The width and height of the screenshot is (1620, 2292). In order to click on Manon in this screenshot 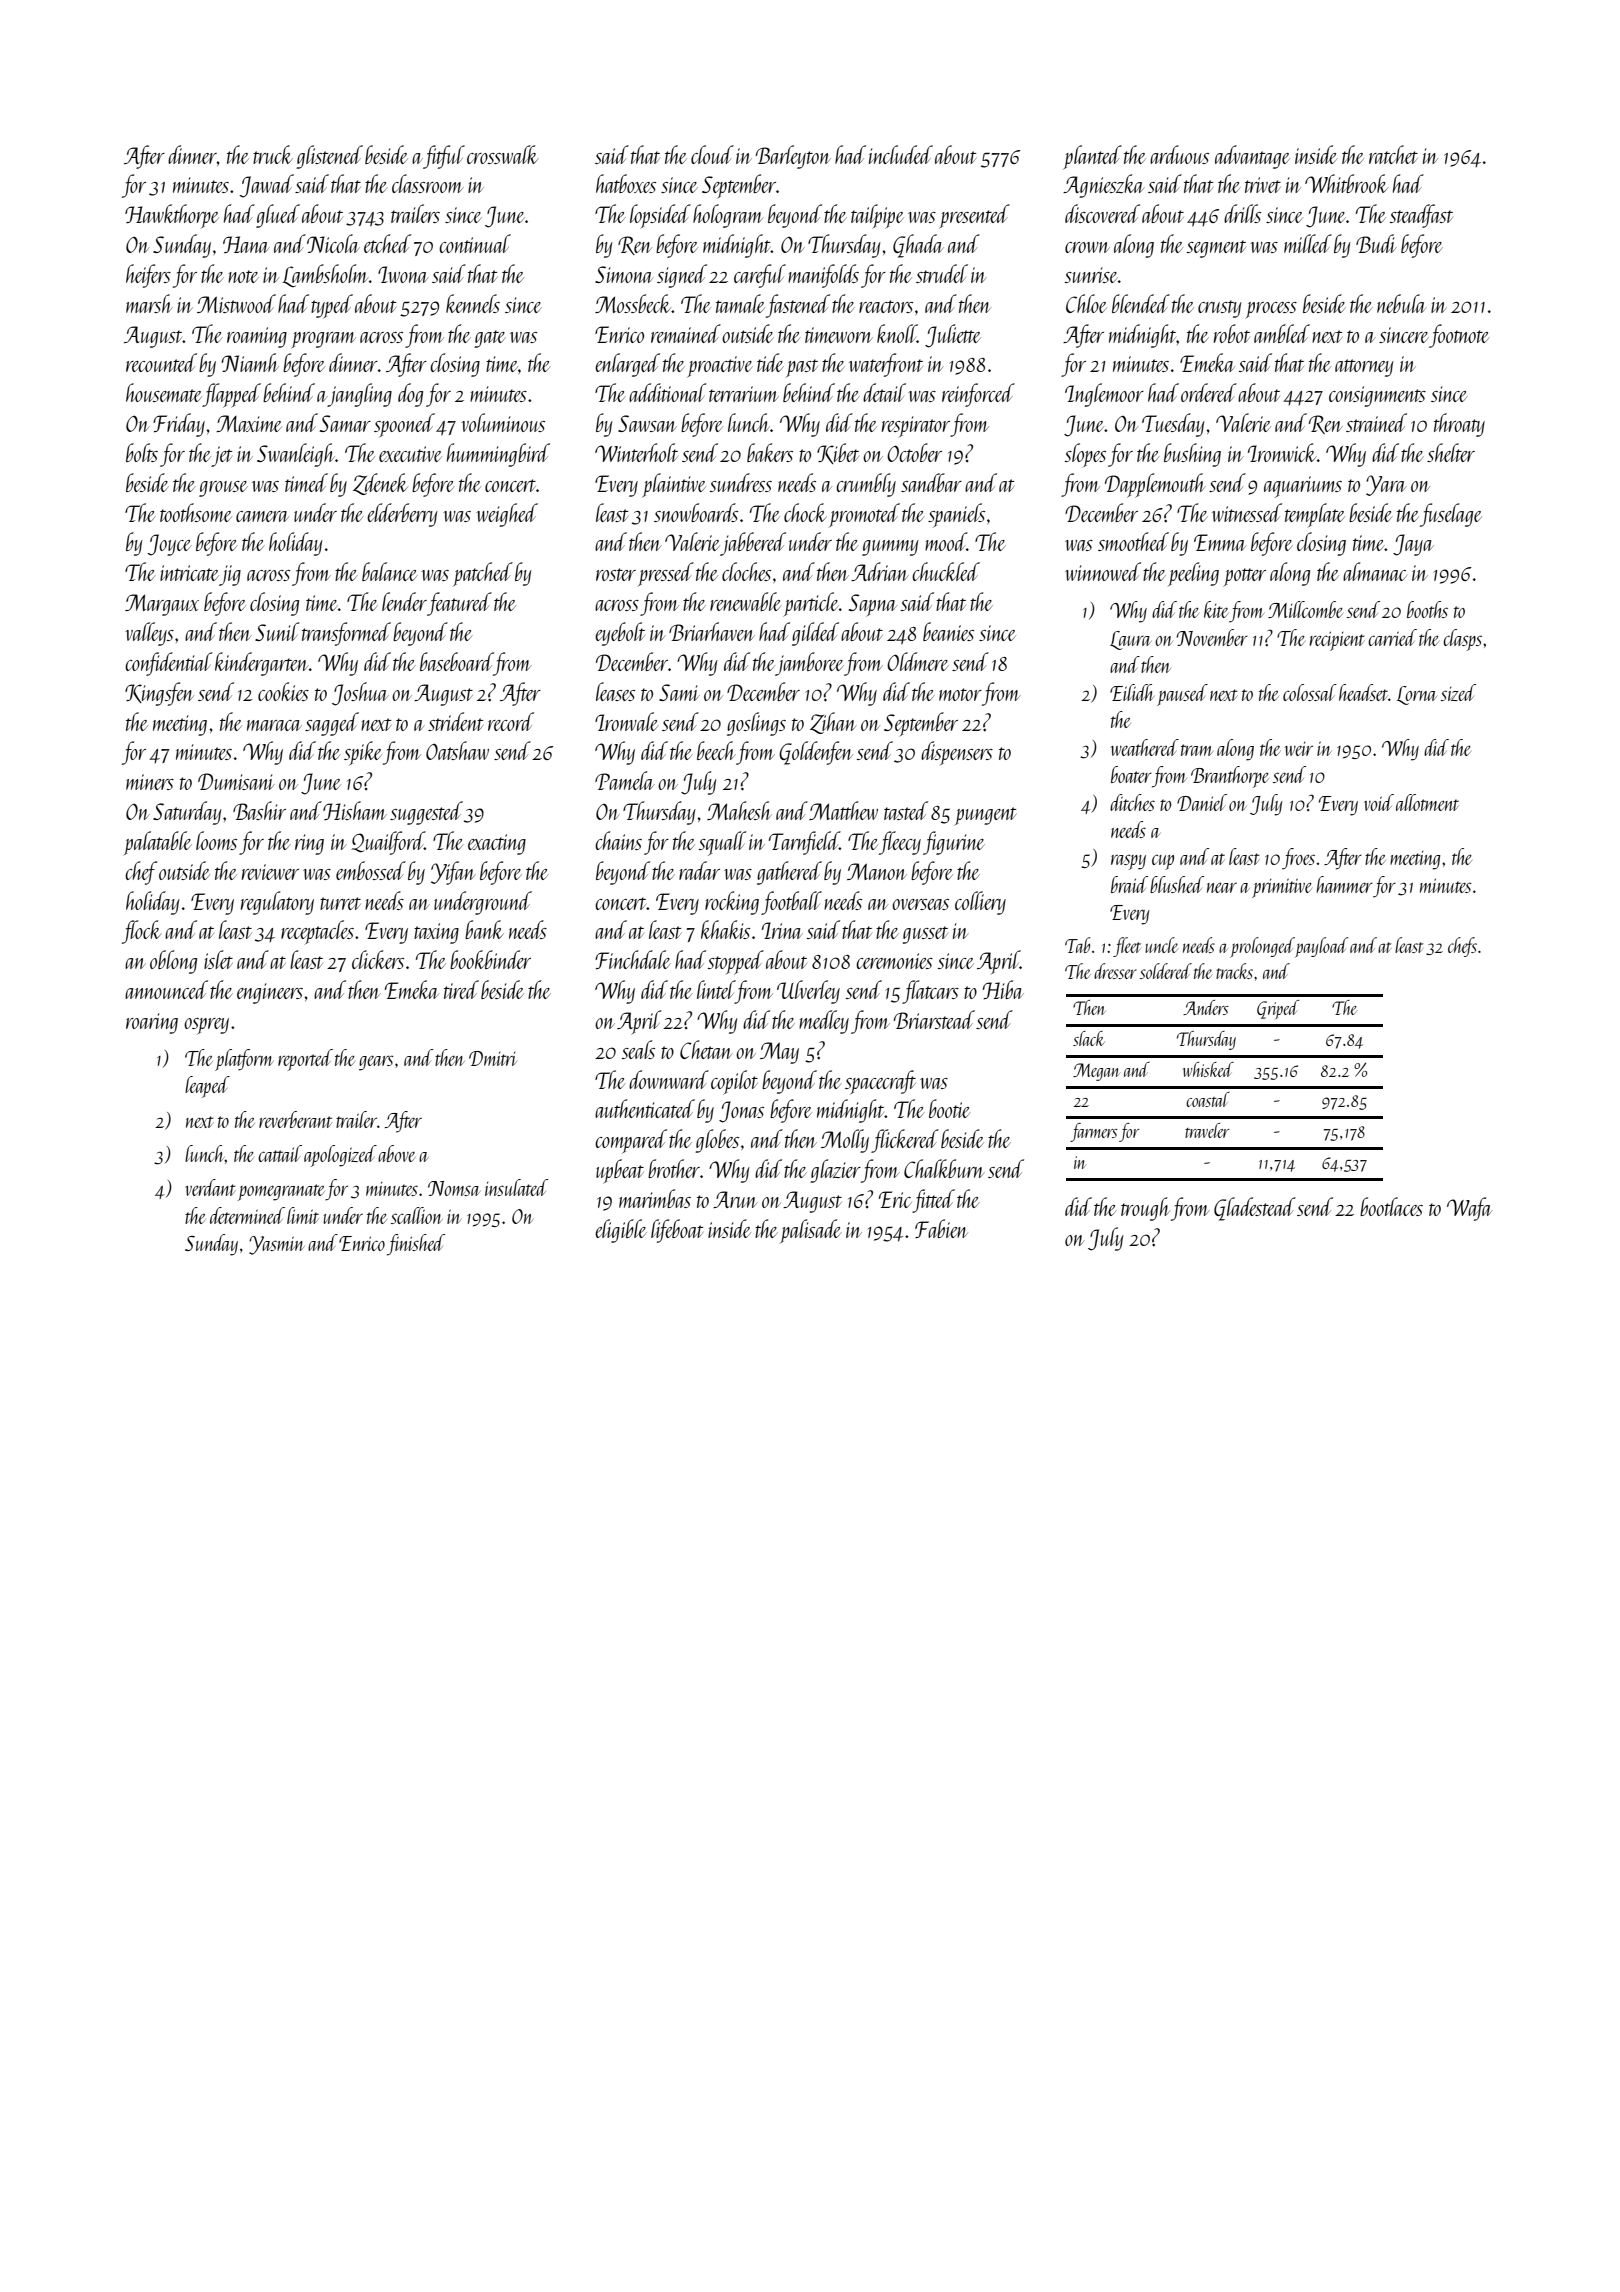, I will do `click(877, 871)`.
